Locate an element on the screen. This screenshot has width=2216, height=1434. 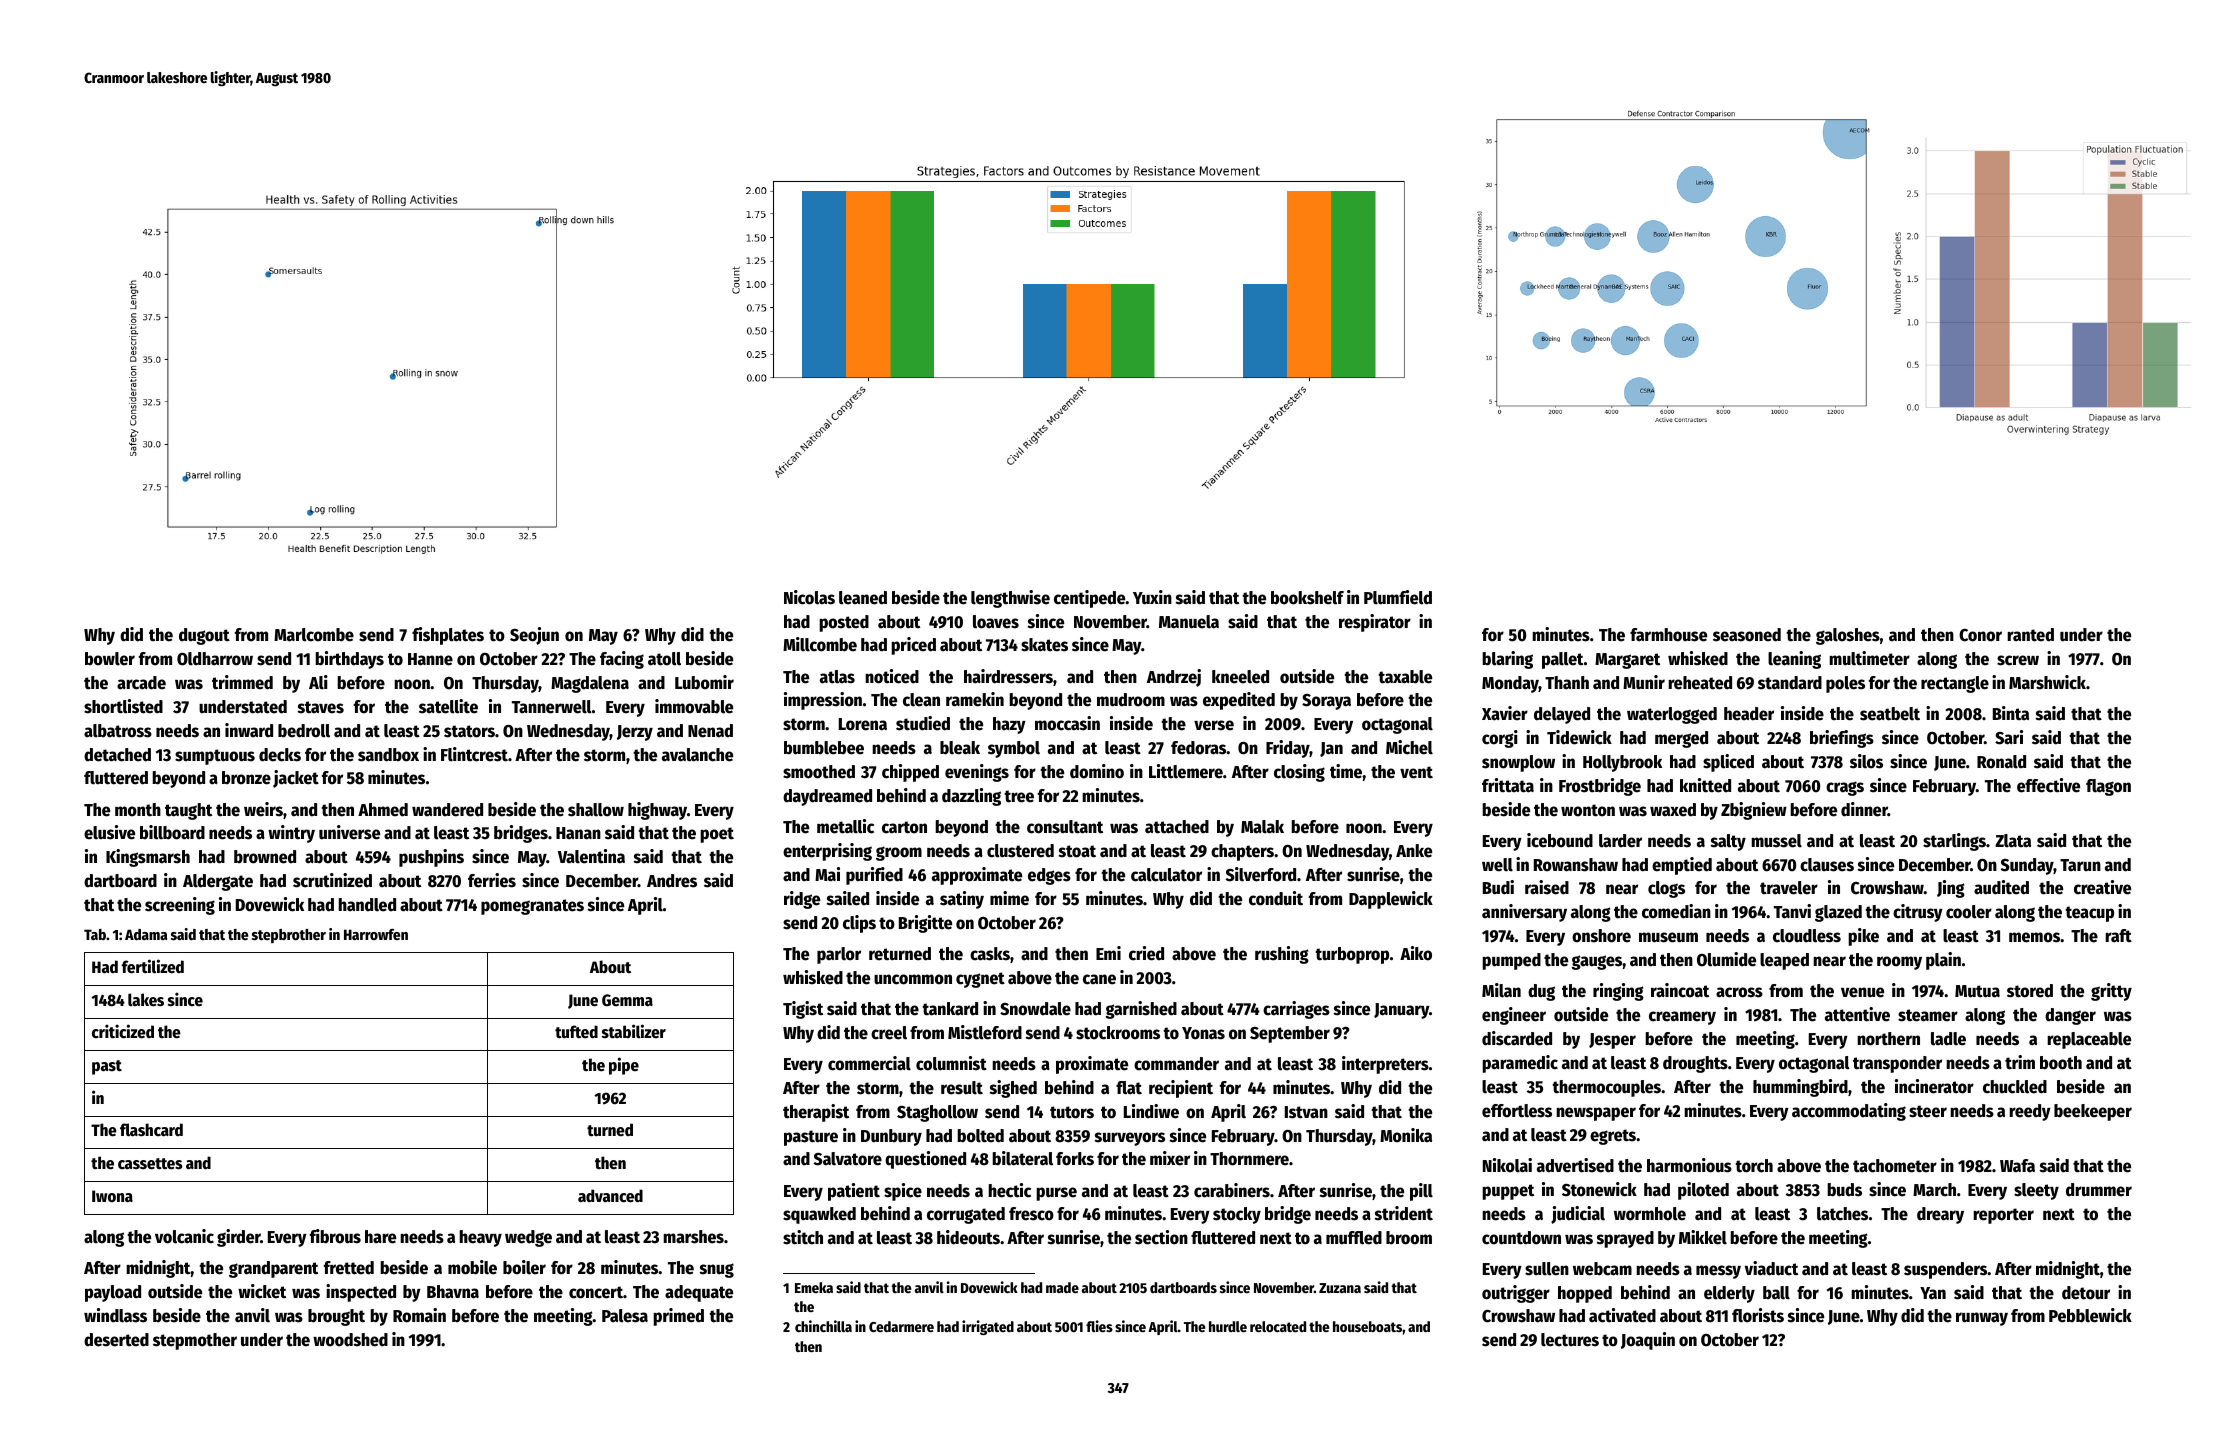
staves is located at coordinates (321, 707).
